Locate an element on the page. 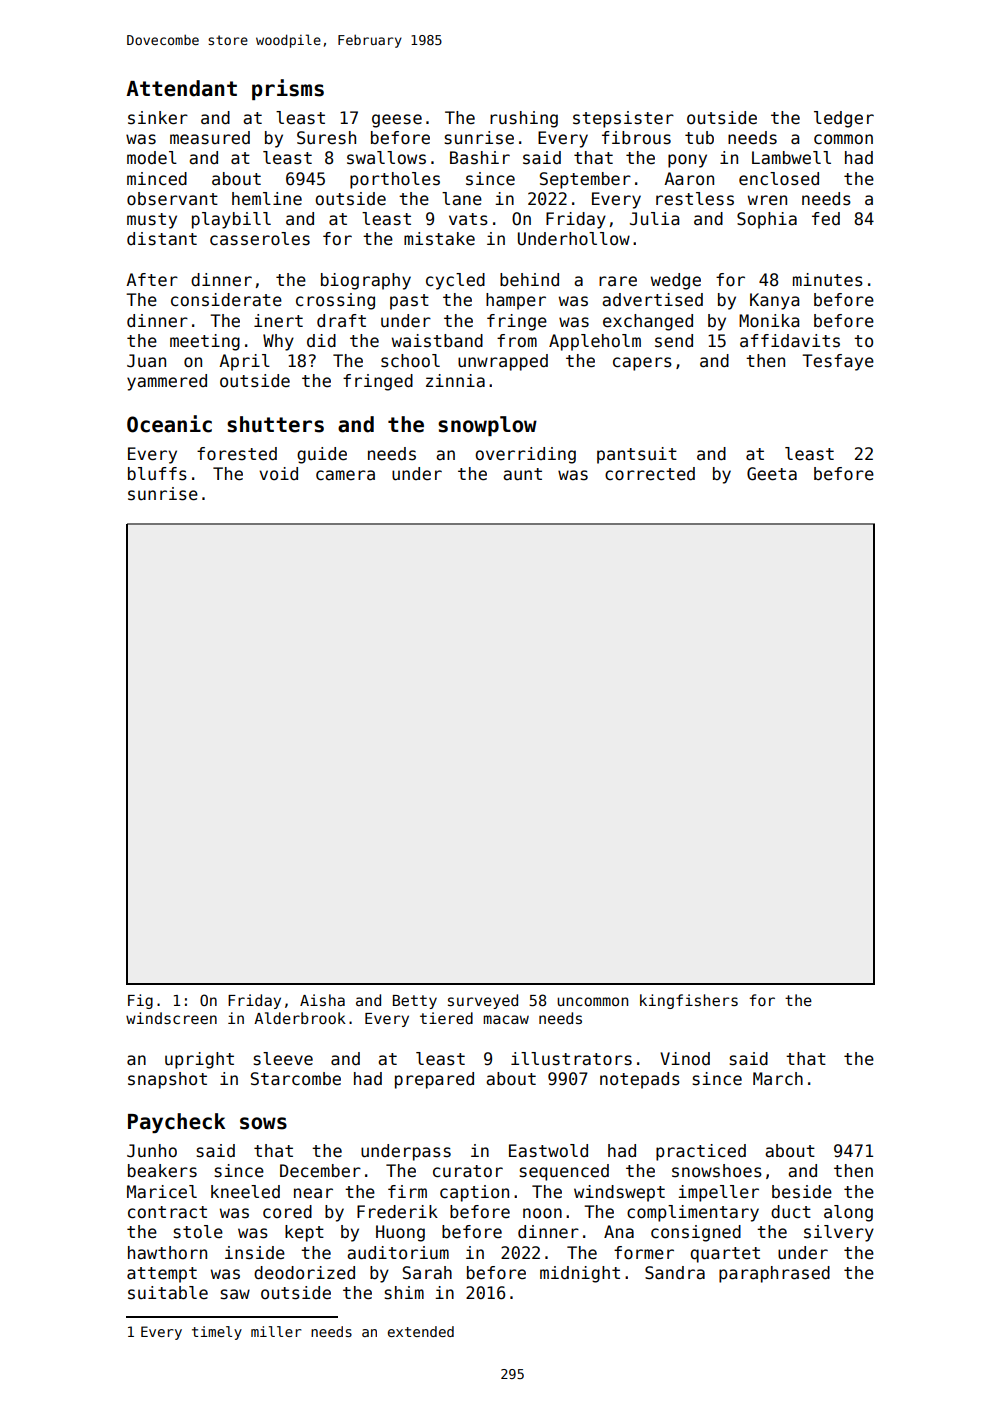 The image size is (1001, 1421). aunt is located at coordinates (522, 474).
